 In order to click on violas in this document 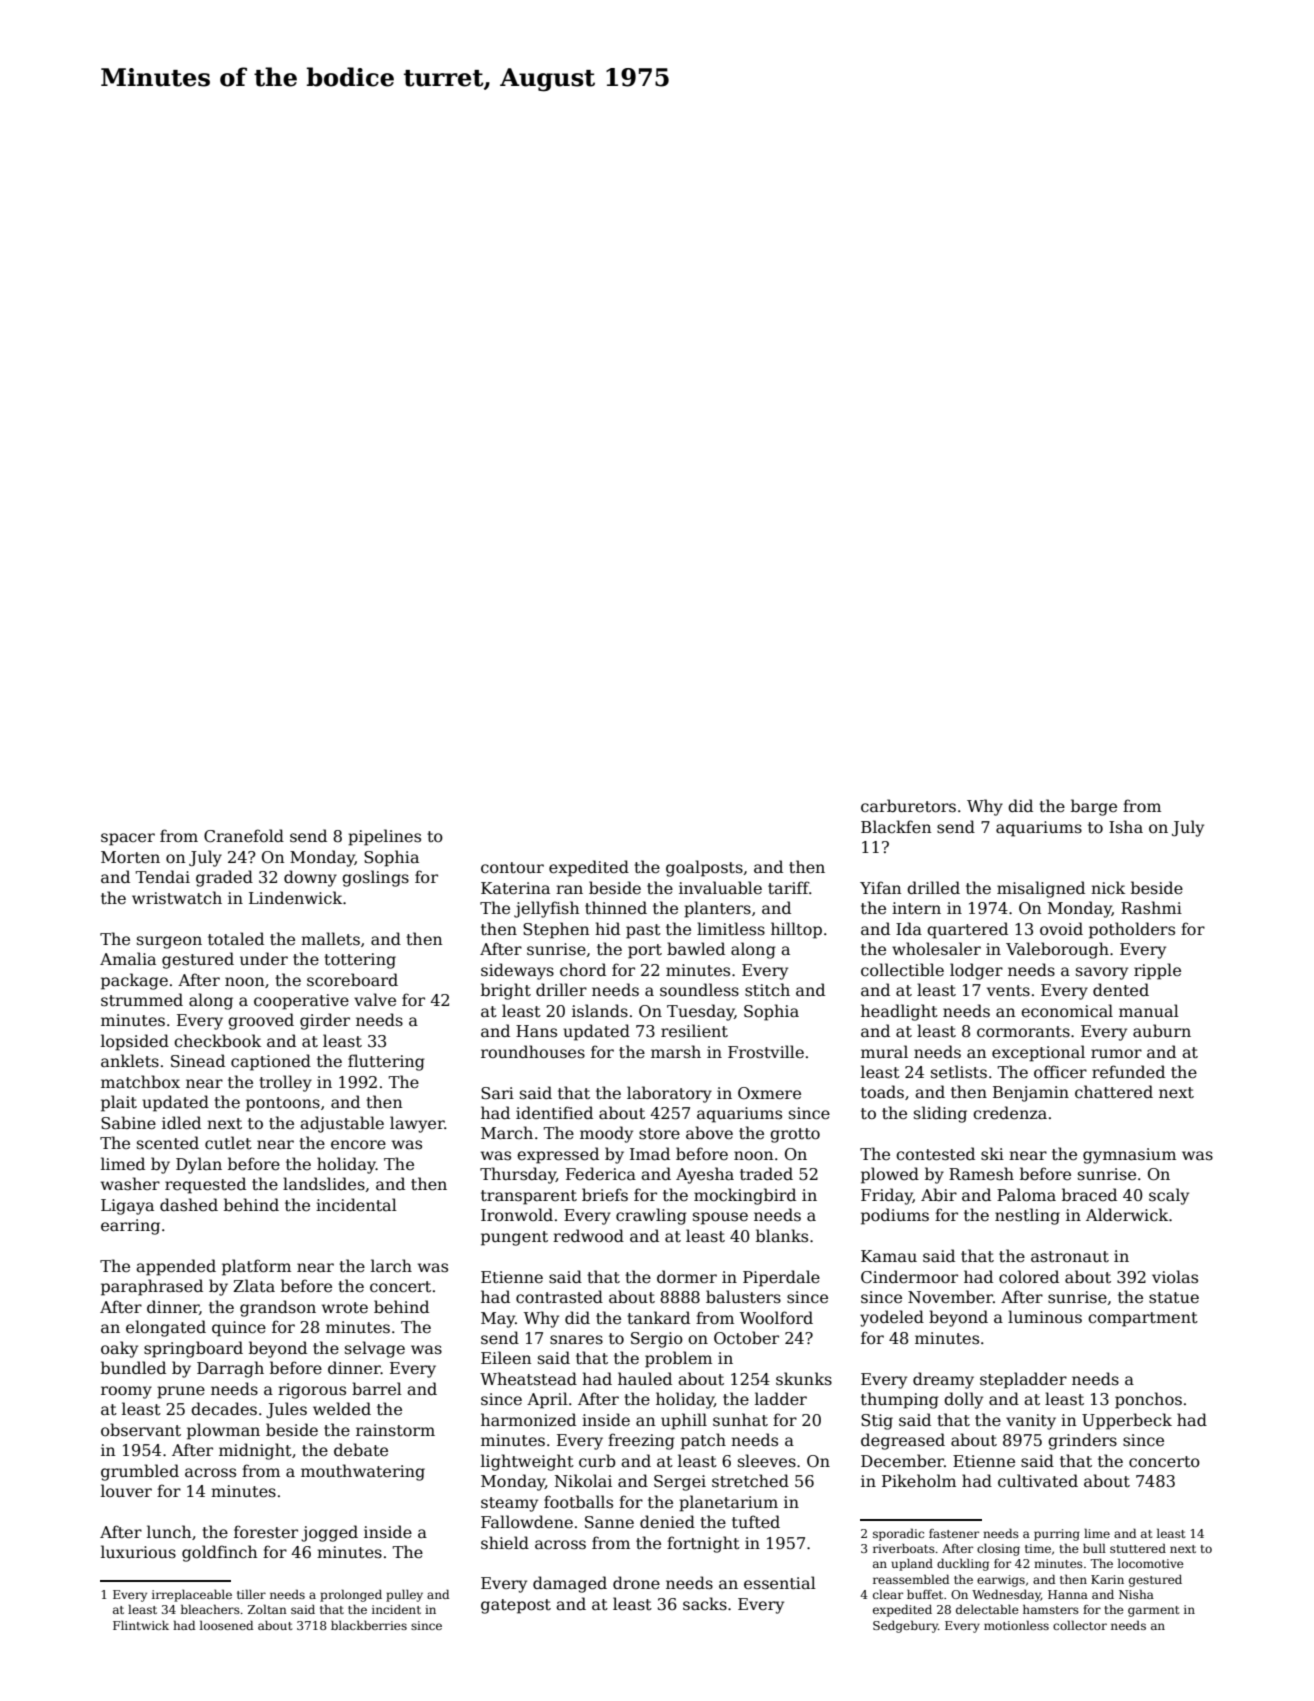, I will do `click(1175, 1276)`.
